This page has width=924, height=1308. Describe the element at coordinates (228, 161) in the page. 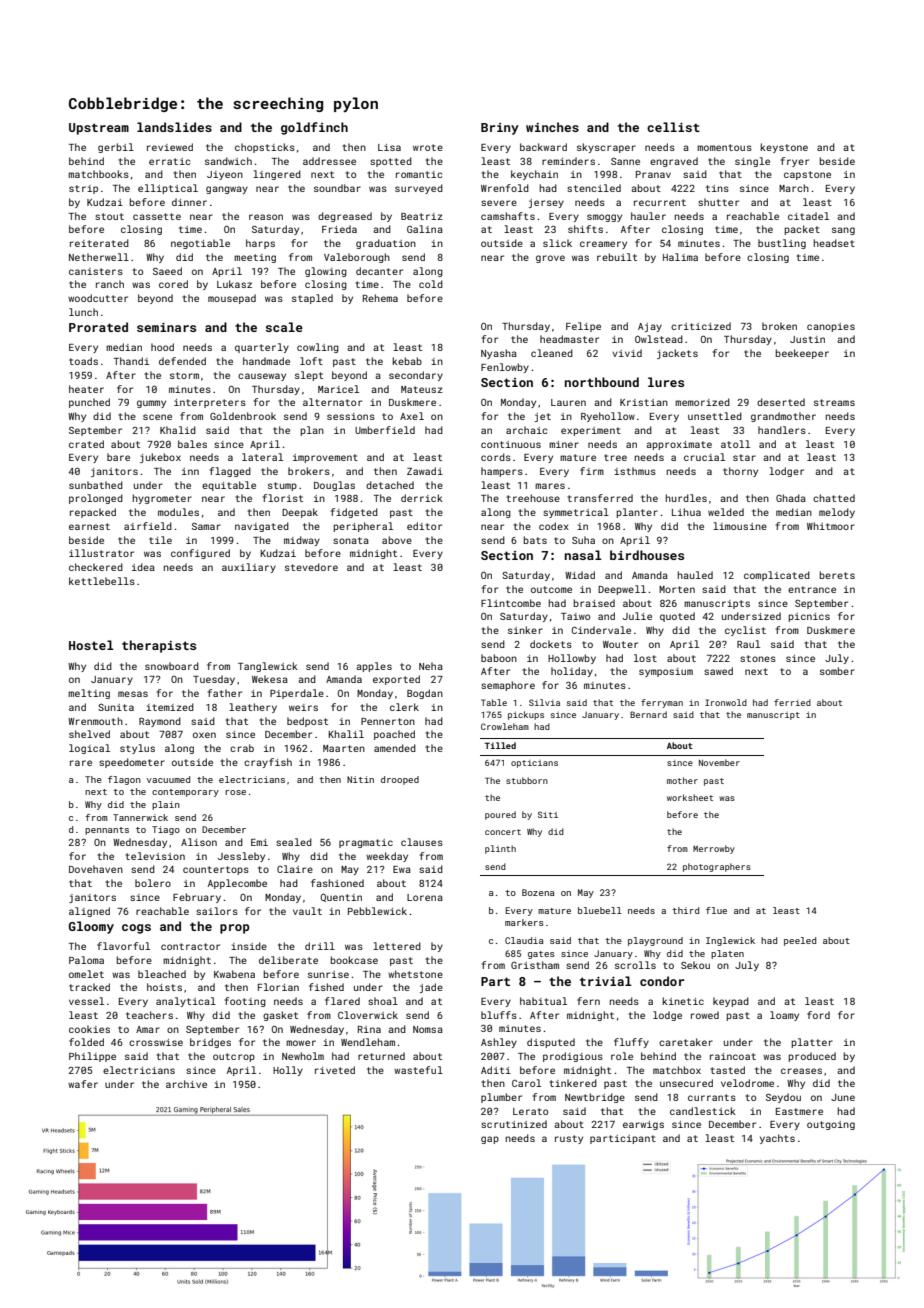

I see `sandwich` at that location.
